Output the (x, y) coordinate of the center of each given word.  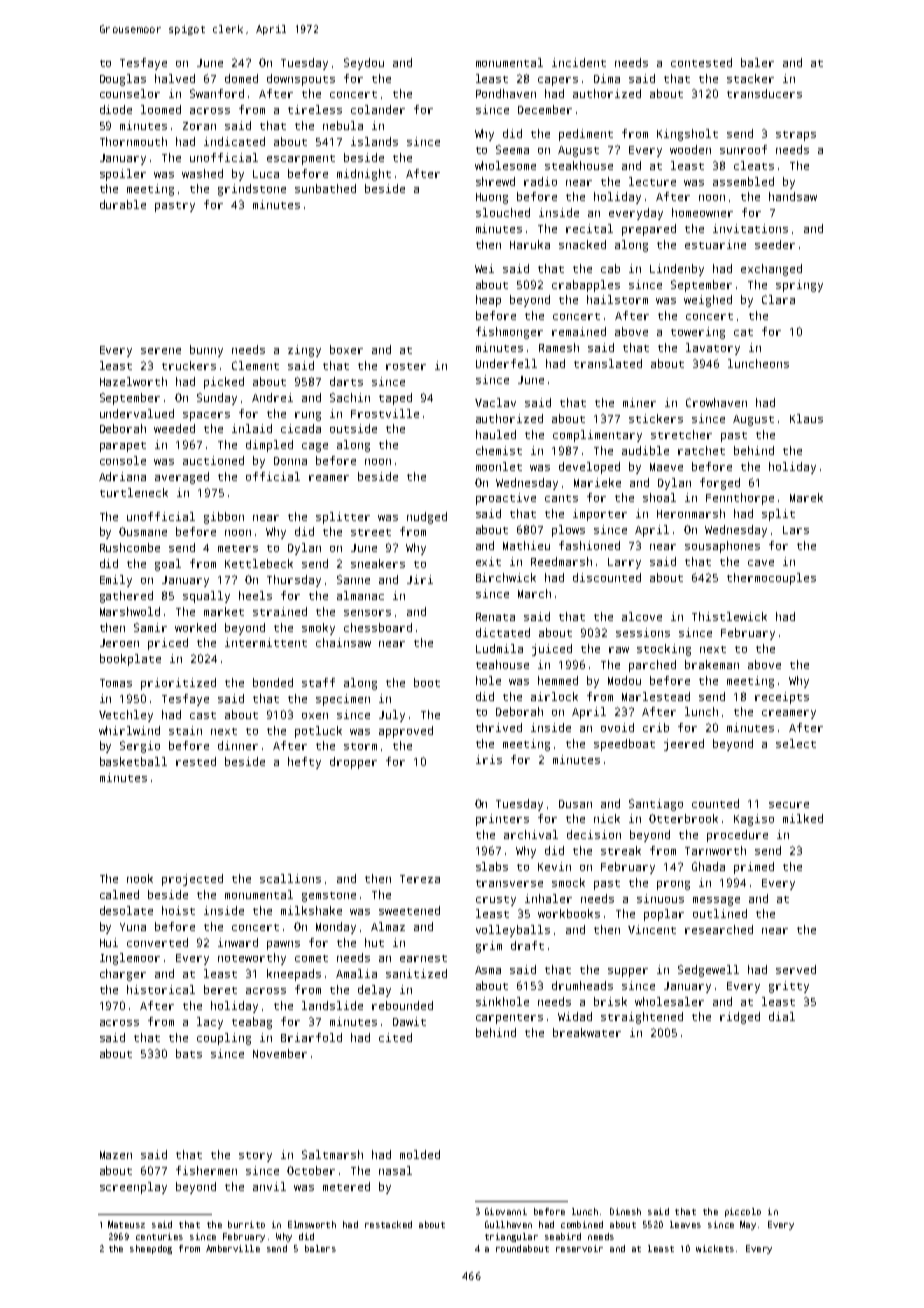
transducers (764, 93)
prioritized (178, 684)
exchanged (771, 270)
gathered (126, 597)
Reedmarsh (561, 561)
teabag (252, 1023)
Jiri (420, 579)
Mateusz (126, 1224)
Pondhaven (506, 93)
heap (488, 301)
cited (395, 1037)
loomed (161, 109)
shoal (659, 497)
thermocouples (771, 579)
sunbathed (325, 188)
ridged (740, 1018)
